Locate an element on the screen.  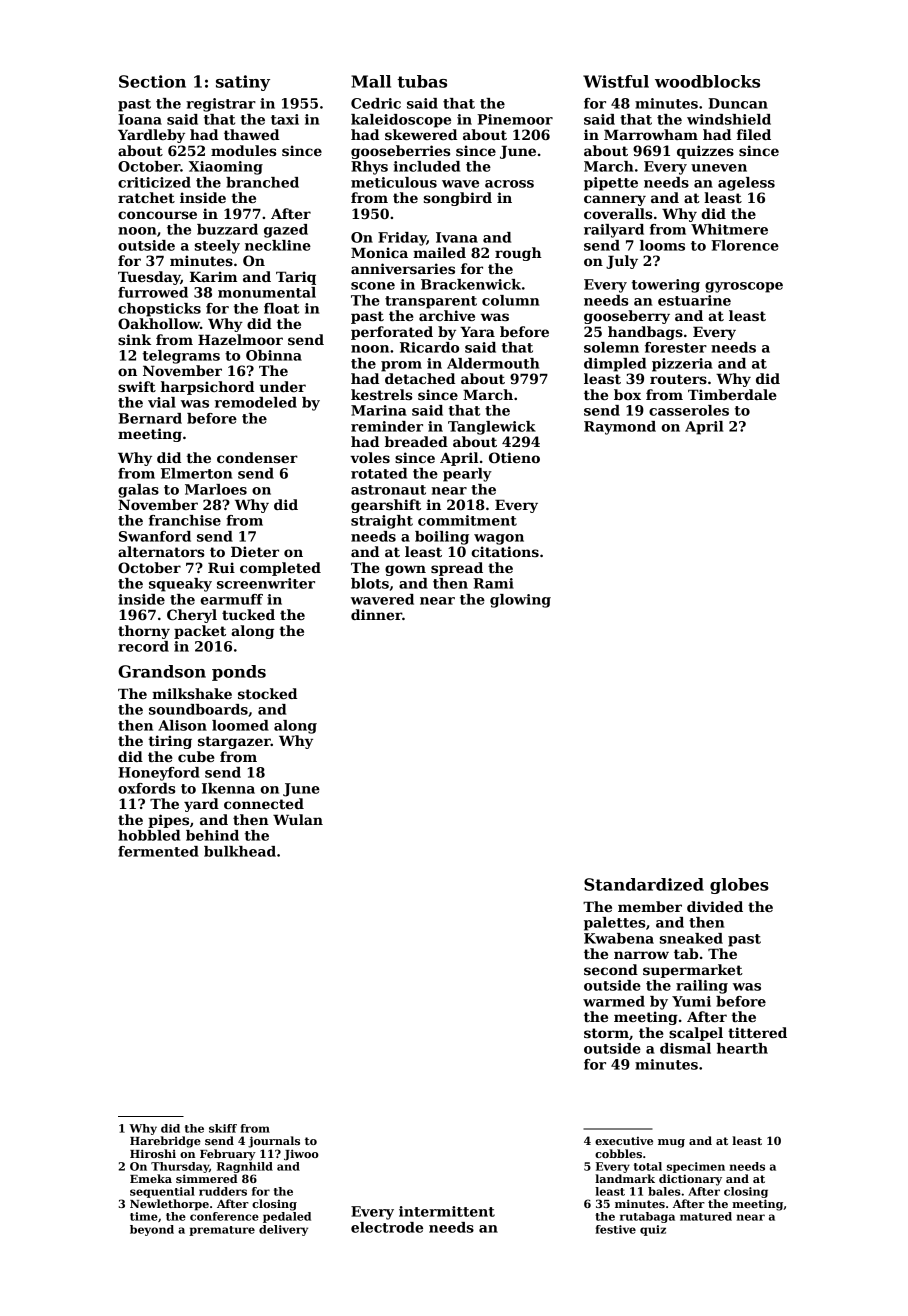
beyond is located at coordinates (152, 1230).
